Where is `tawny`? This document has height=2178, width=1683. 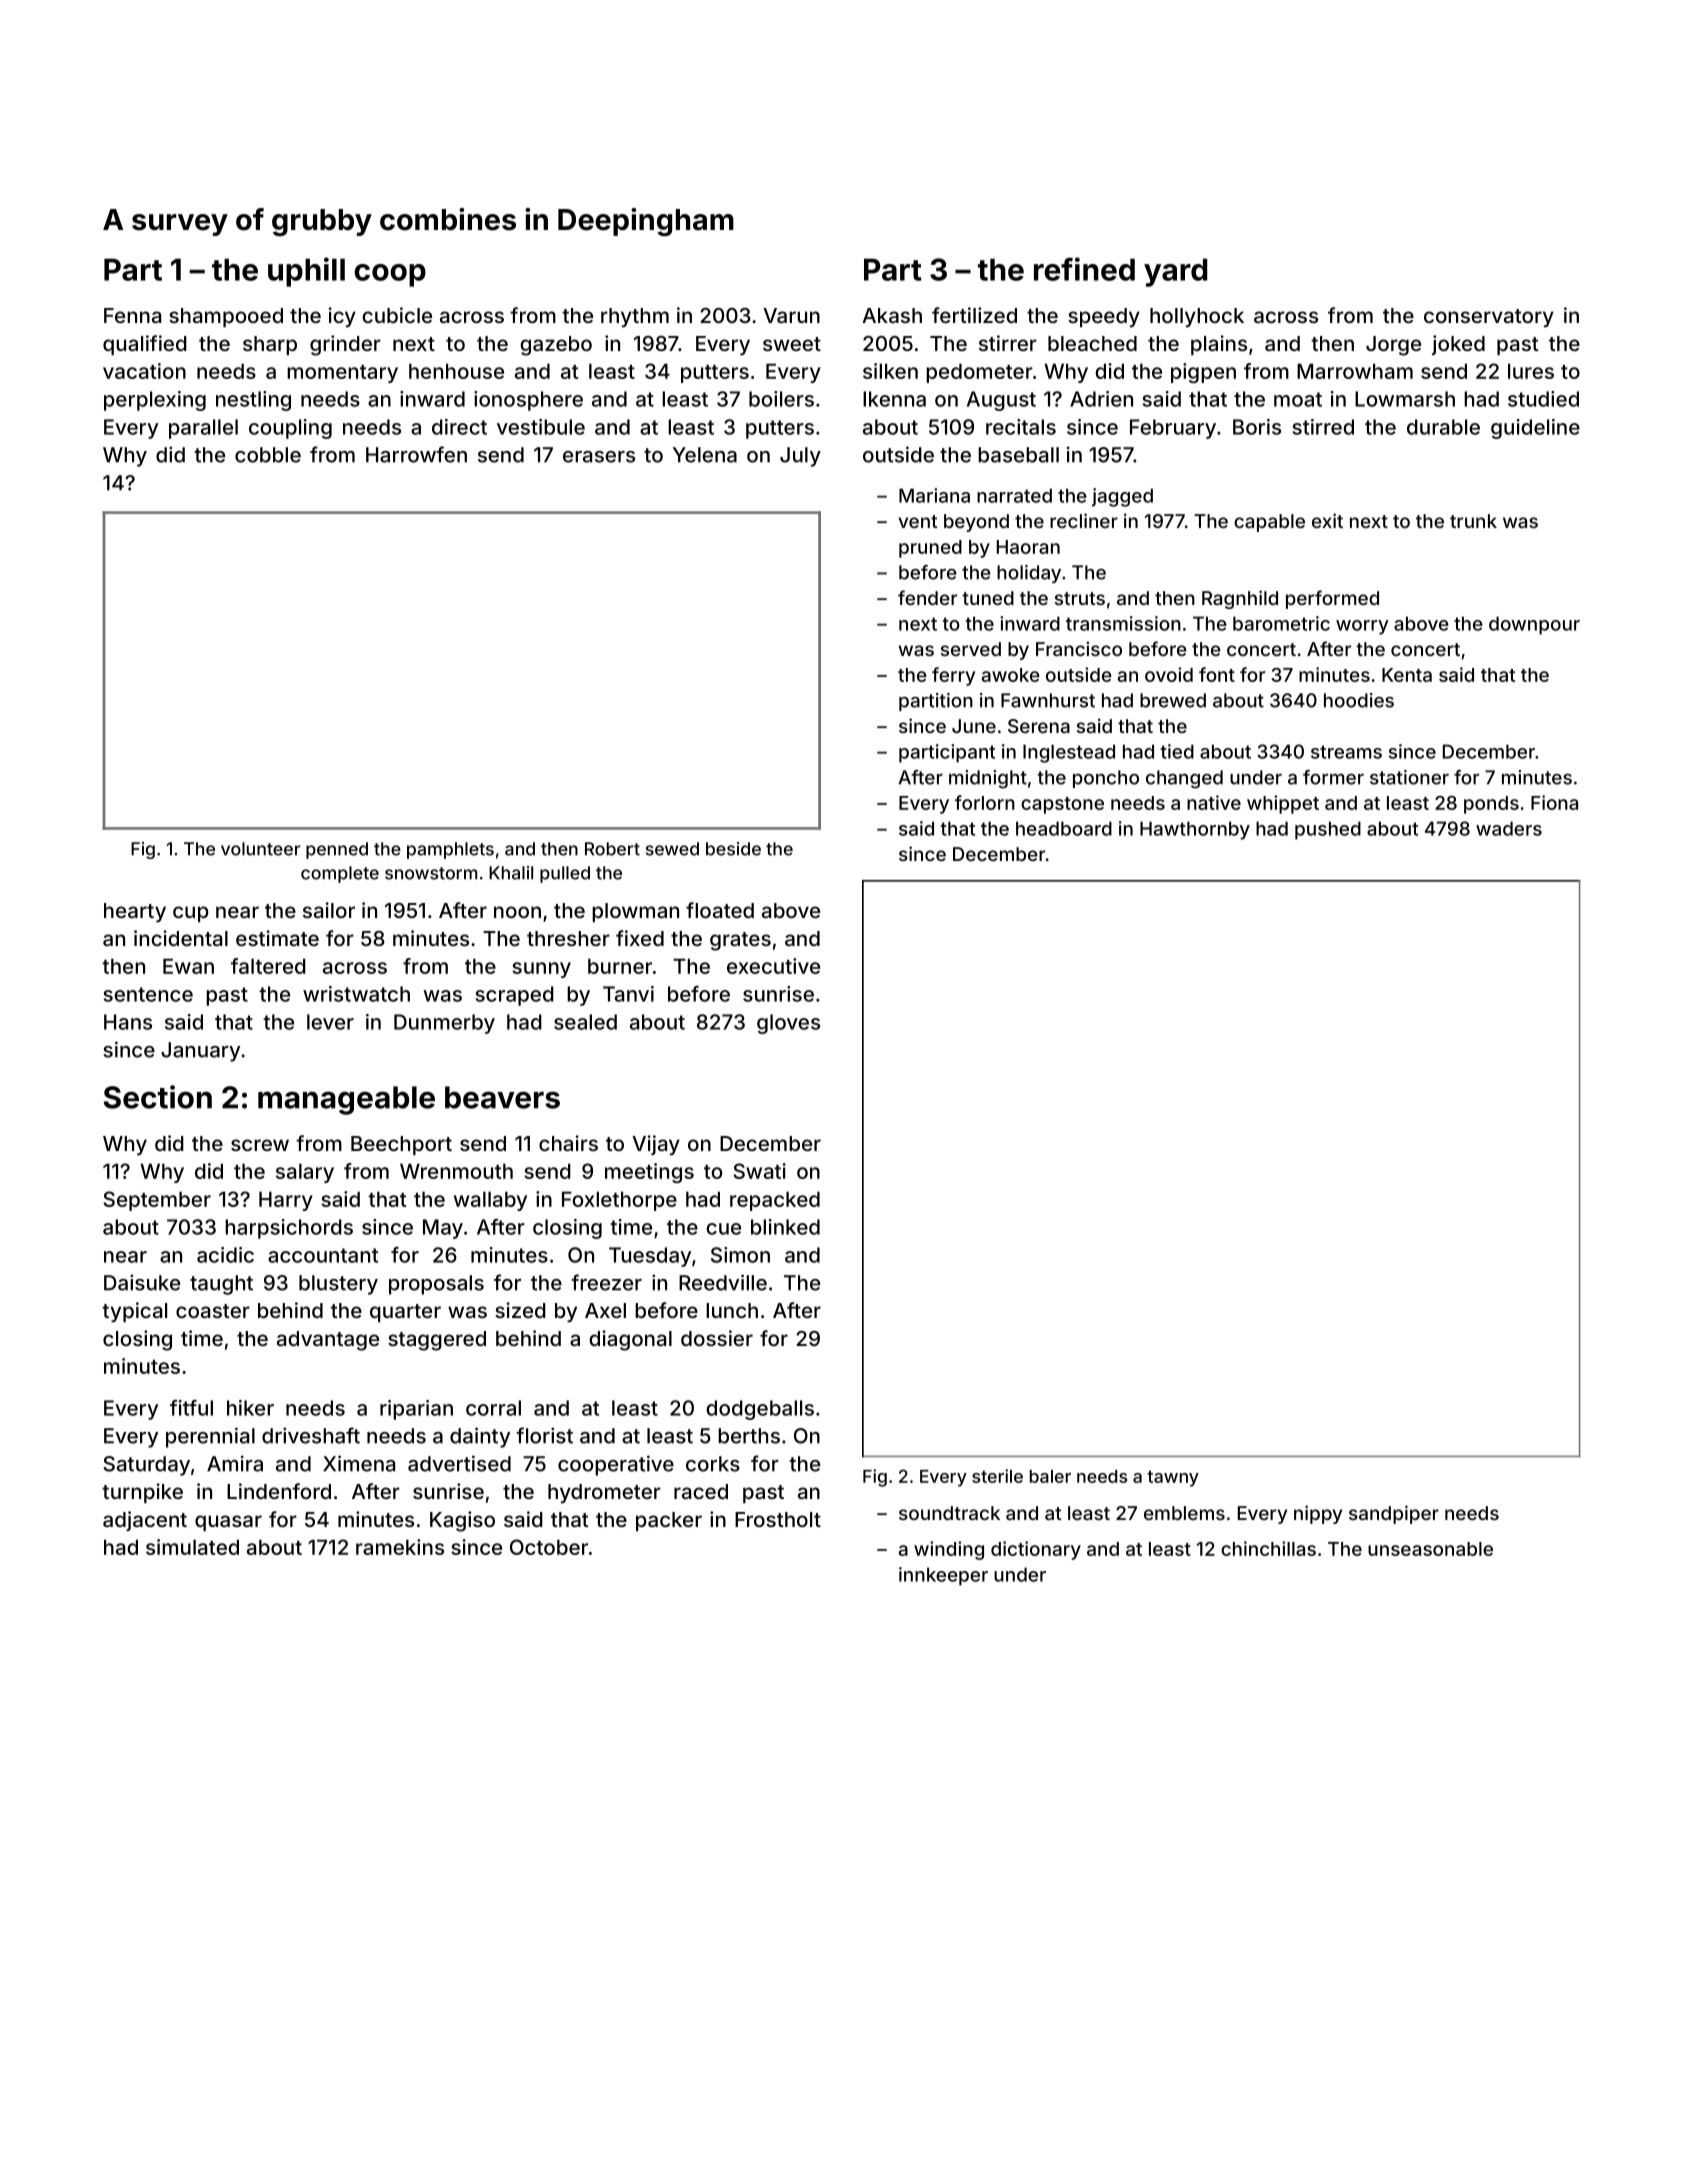
tawny is located at coordinates (1173, 1479).
